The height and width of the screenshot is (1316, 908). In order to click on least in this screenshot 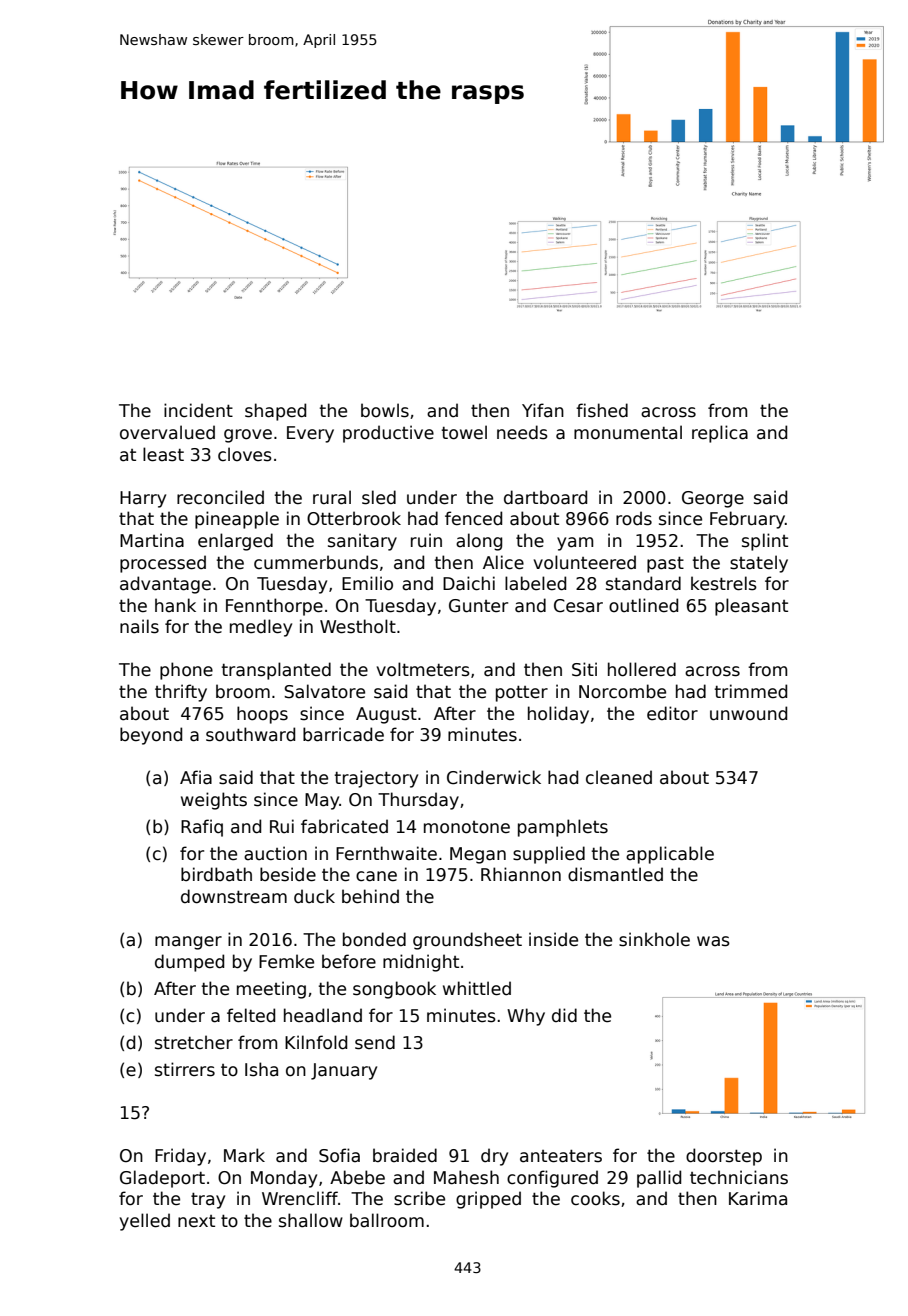, I will do `click(163, 454)`.
